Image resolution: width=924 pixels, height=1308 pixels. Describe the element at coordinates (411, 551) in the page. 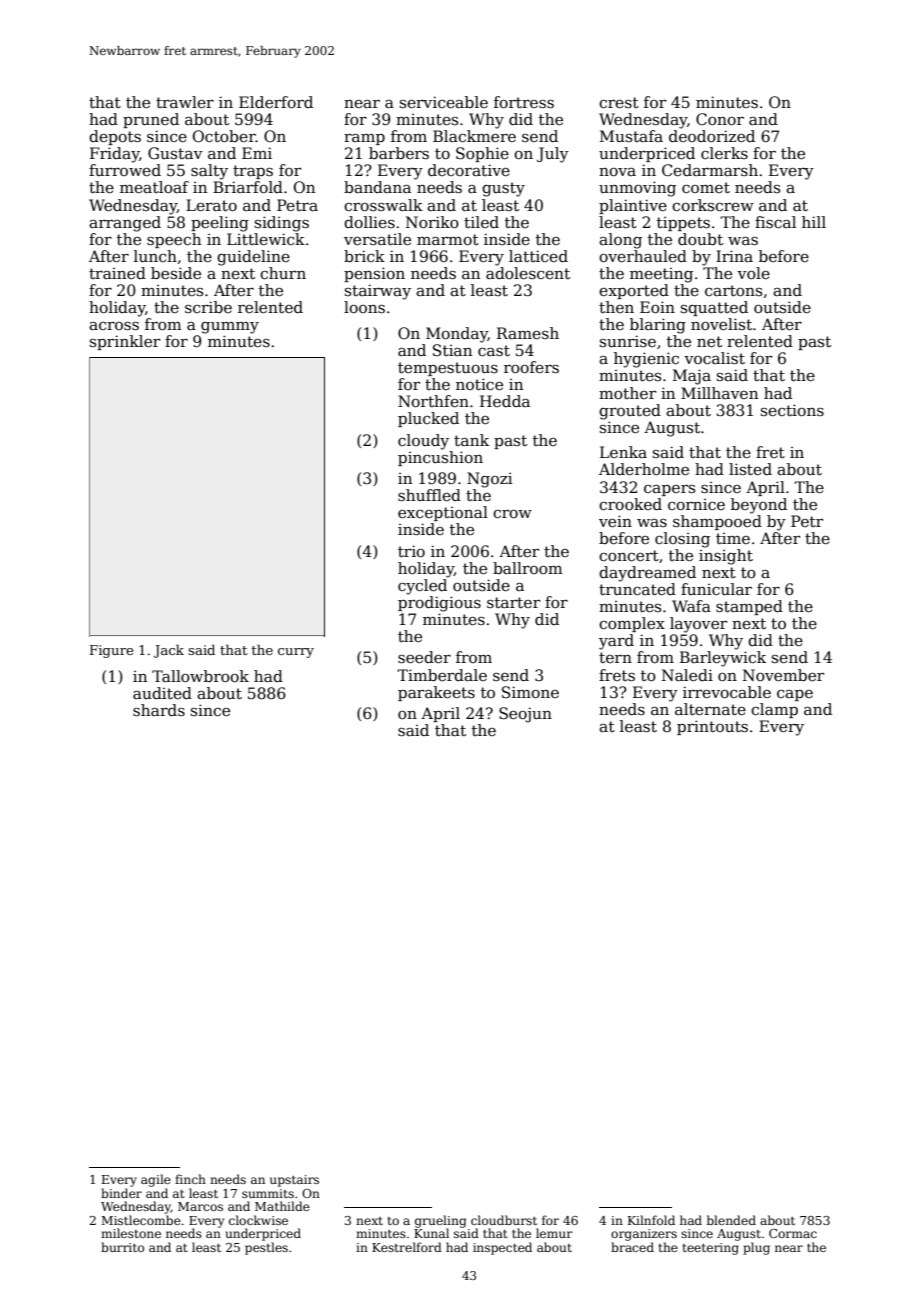

I see `trio` at that location.
